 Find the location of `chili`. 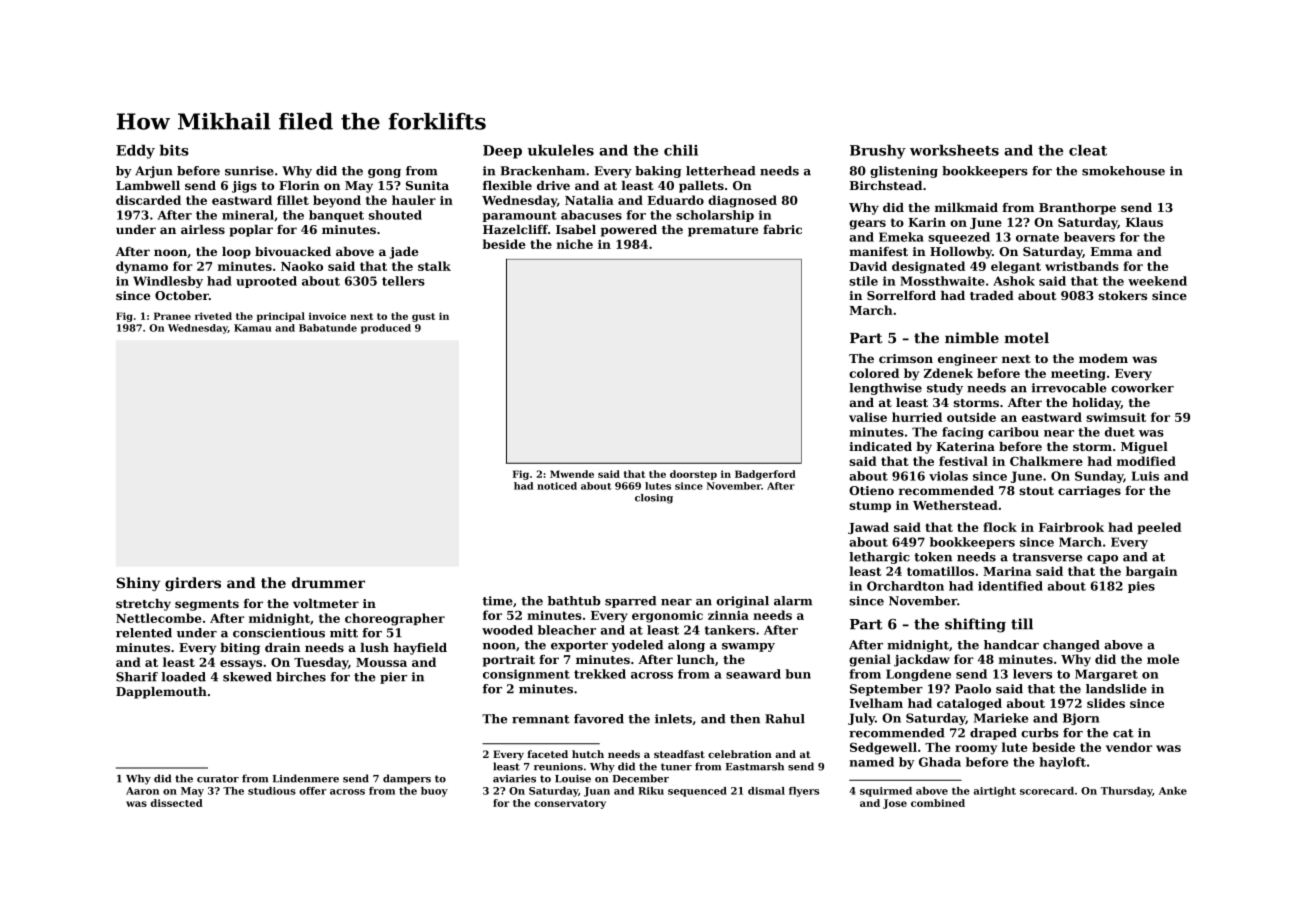

chili is located at coordinates (681, 150).
